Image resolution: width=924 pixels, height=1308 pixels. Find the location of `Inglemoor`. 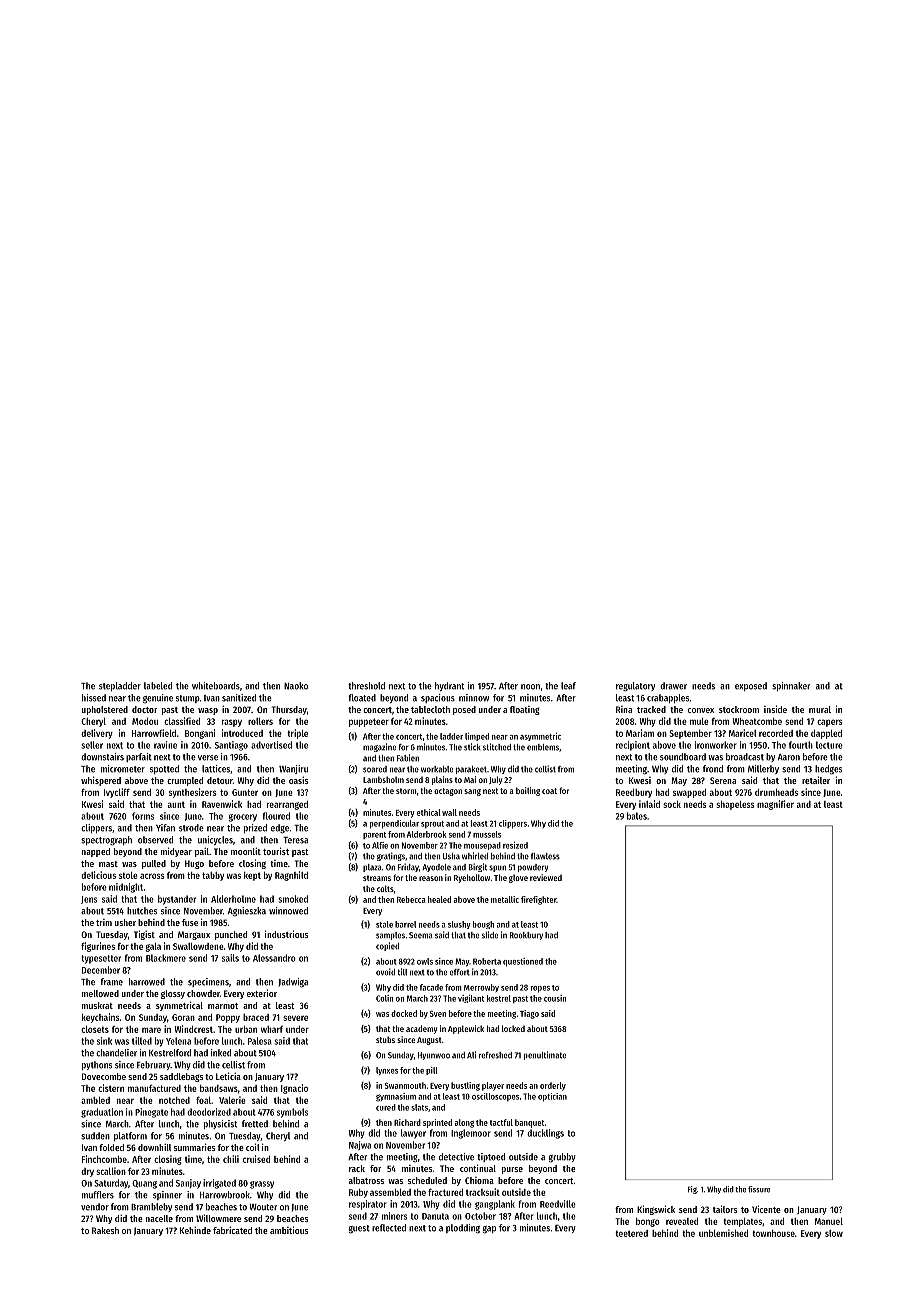

Inglemoor is located at coordinates (471, 1134).
